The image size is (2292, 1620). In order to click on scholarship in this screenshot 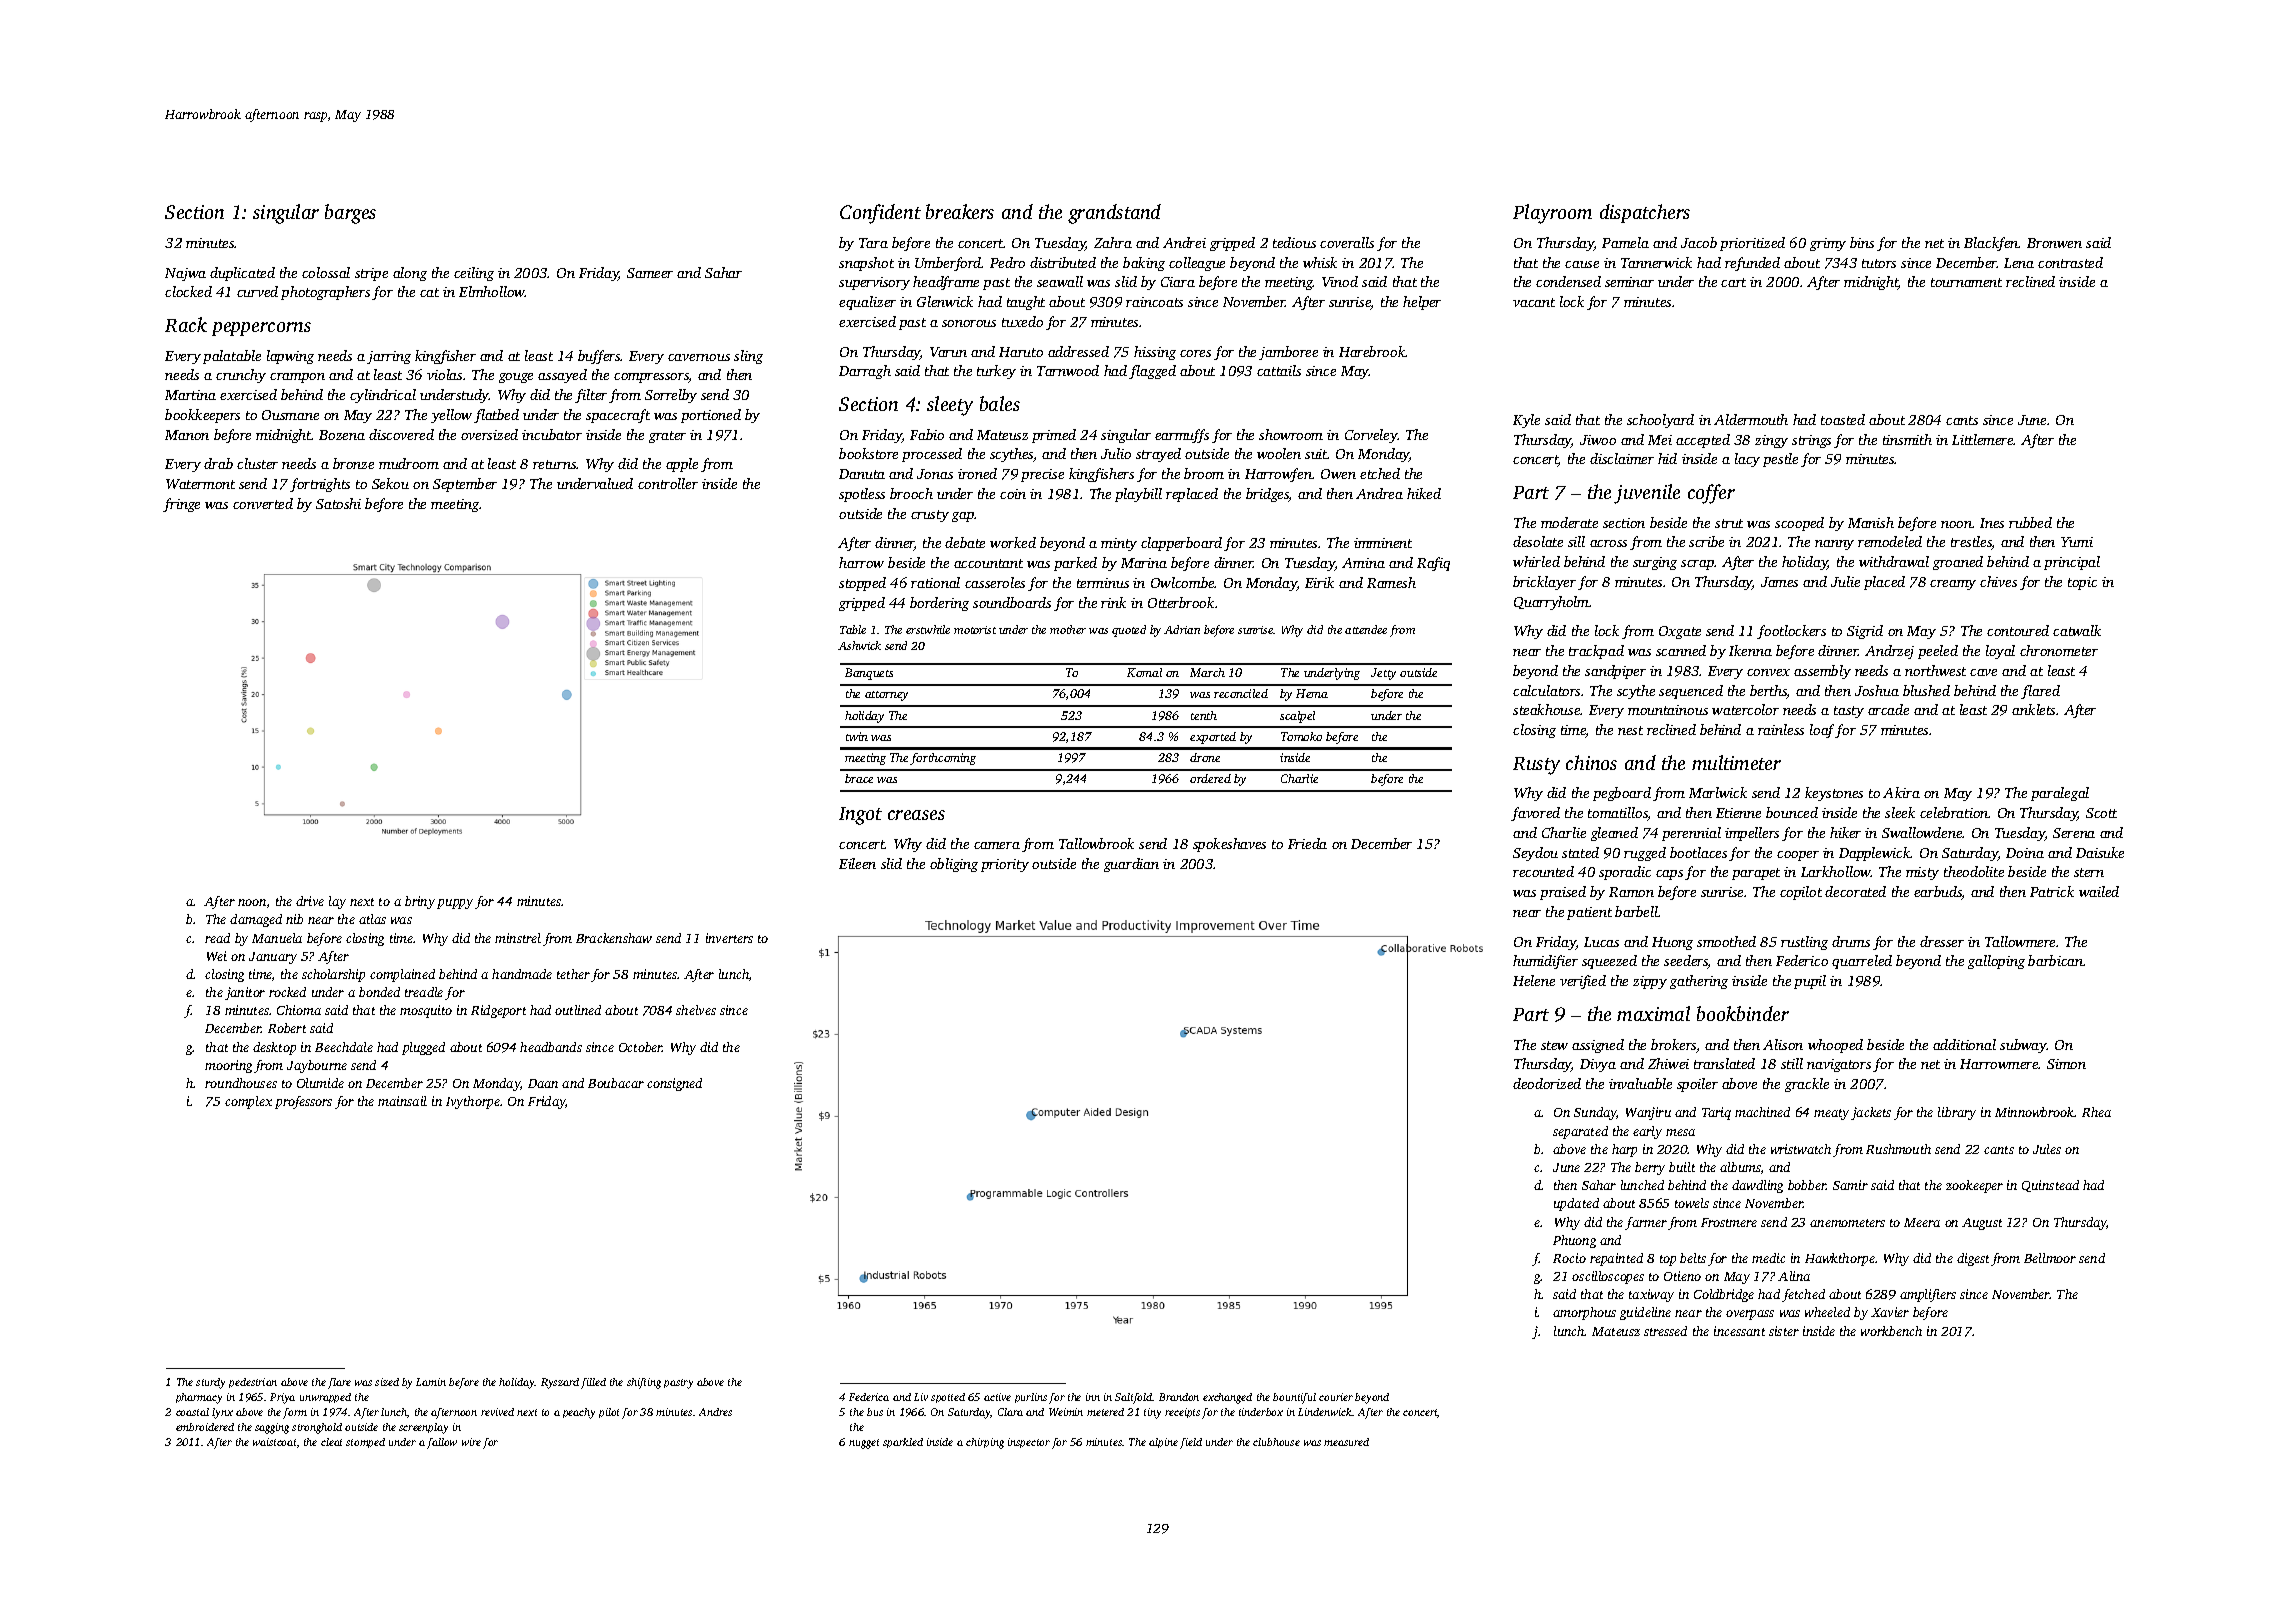, I will do `click(333, 975)`.
